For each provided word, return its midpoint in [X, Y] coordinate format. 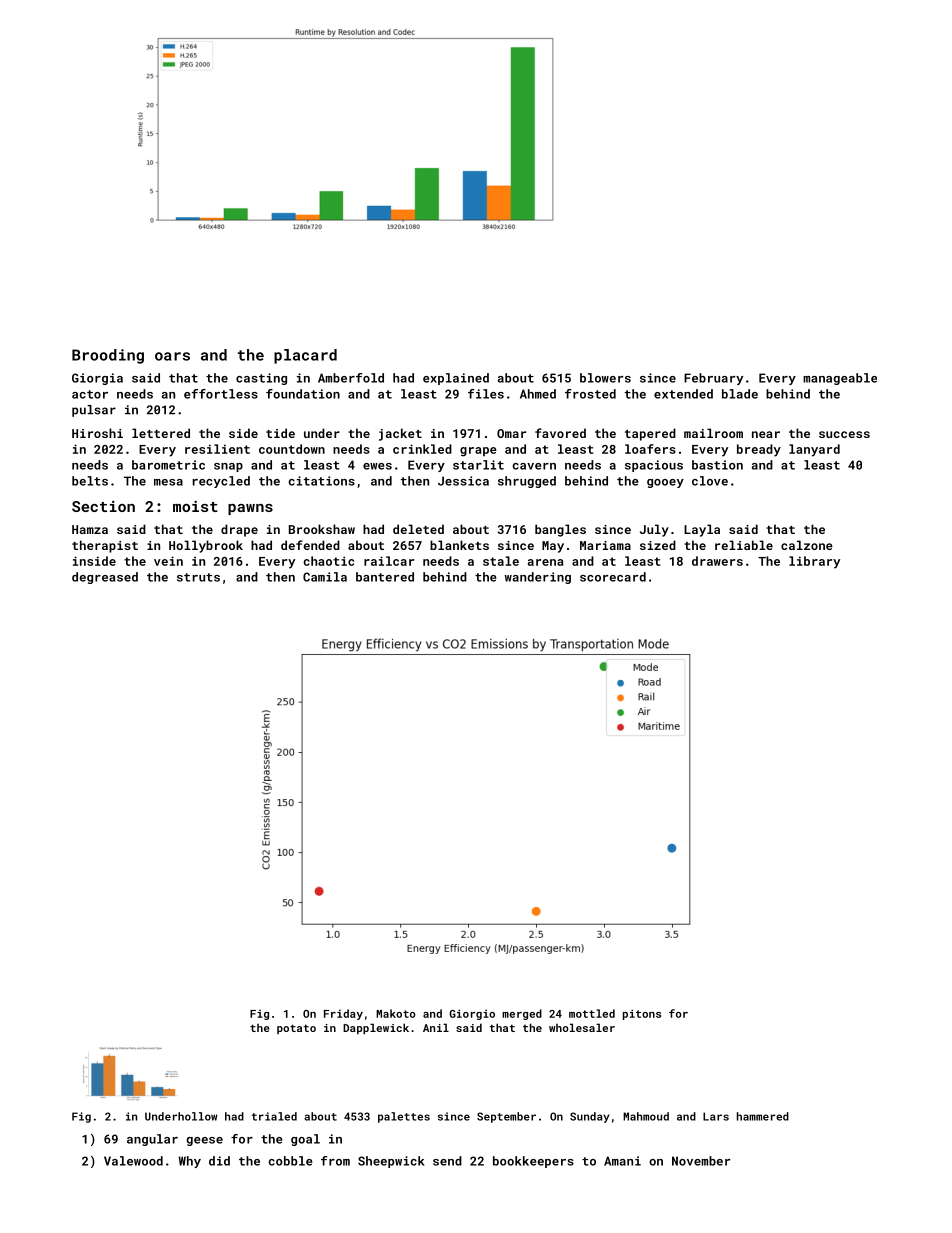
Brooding [108, 356]
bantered [385, 577]
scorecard [613, 577]
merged [522, 1014]
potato [296, 1029]
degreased [105, 578]
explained [456, 379]
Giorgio [472, 1014]
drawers [717, 561]
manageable [840, 379]
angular [152, 1140]
